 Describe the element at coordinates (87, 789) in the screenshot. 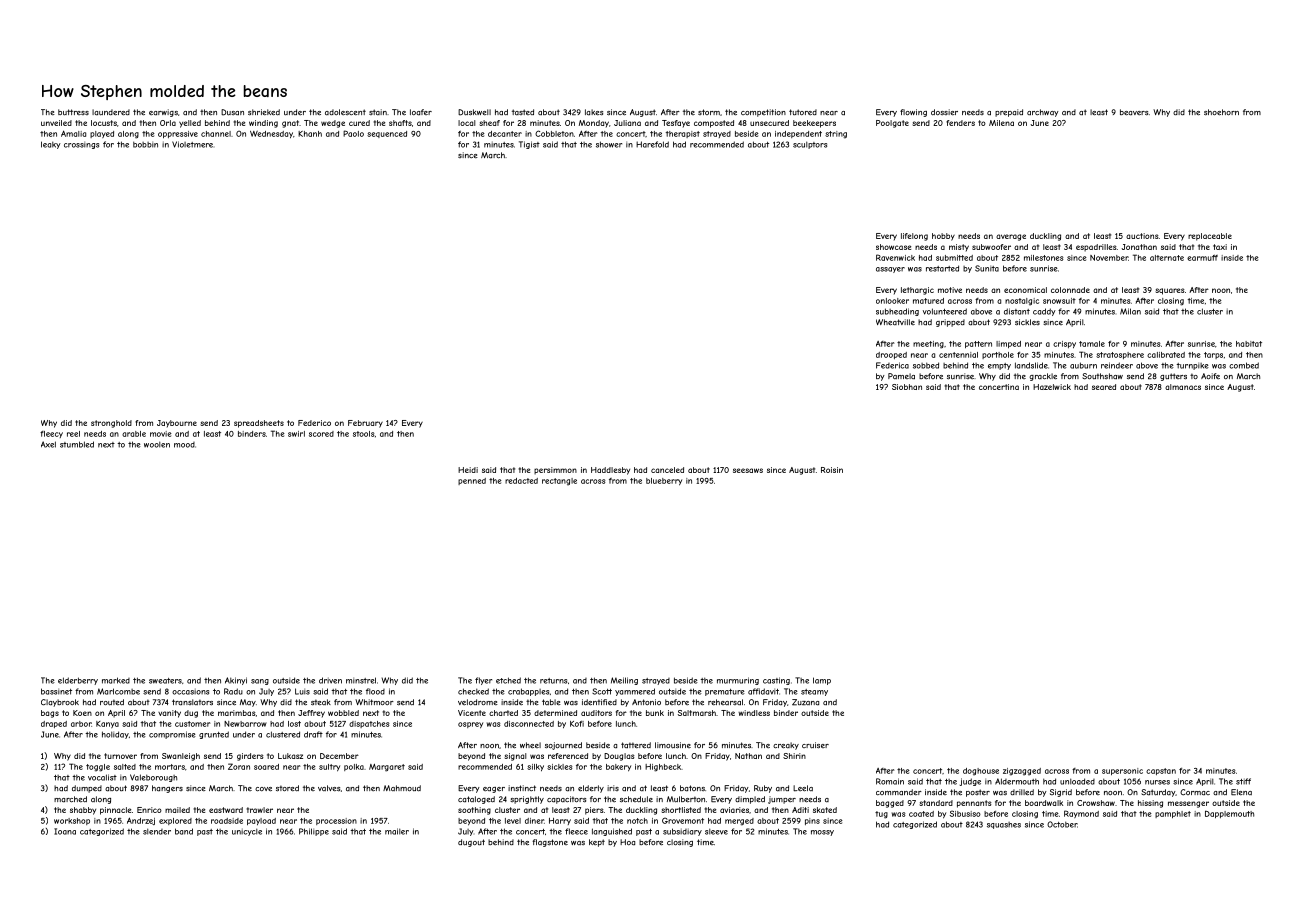

I see `dumped` at that location.
